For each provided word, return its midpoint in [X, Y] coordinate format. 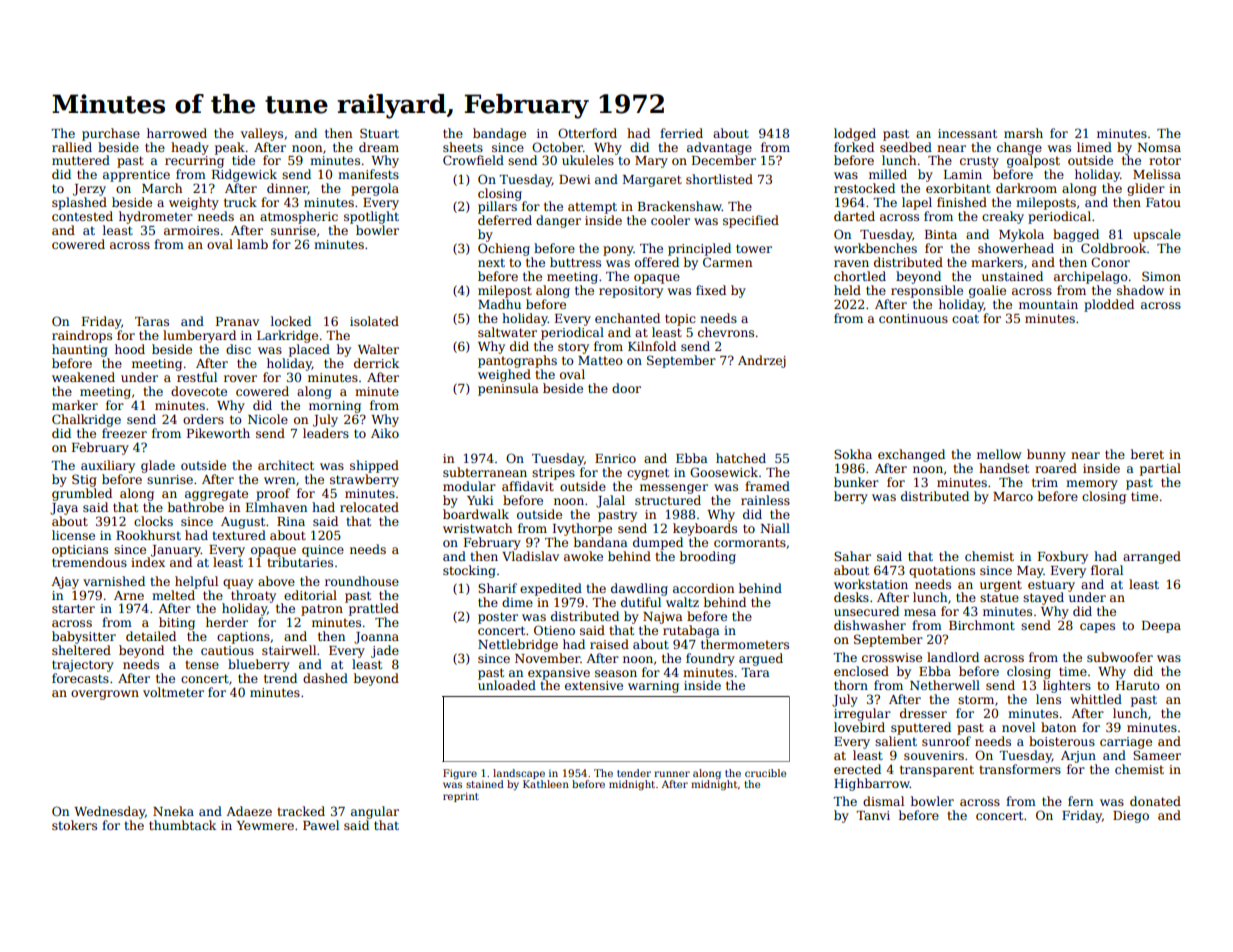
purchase [111, 134]
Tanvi [873, 815]
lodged [855, 134]
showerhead [1016, 248]
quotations [942, 572]
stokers [74, 825]
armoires [191, 230]
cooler [670, 220]
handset [1004, 468]
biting [177, 623]
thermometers [745, 644]
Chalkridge [86, 420]
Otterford [587, 133]
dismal [883, 801]
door [626, 388]
